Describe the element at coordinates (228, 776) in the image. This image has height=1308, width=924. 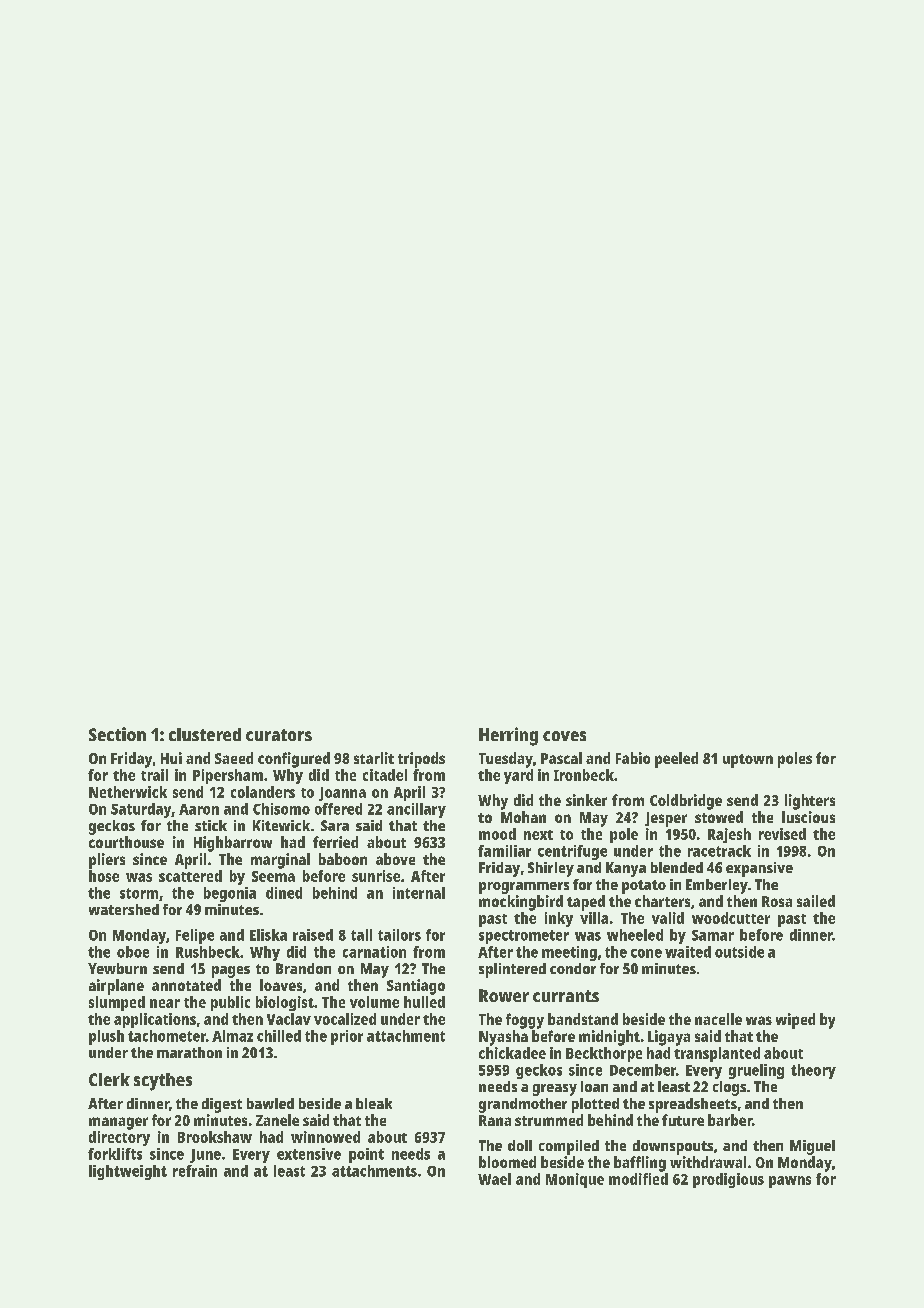
I see `Pipersham` at that location.
